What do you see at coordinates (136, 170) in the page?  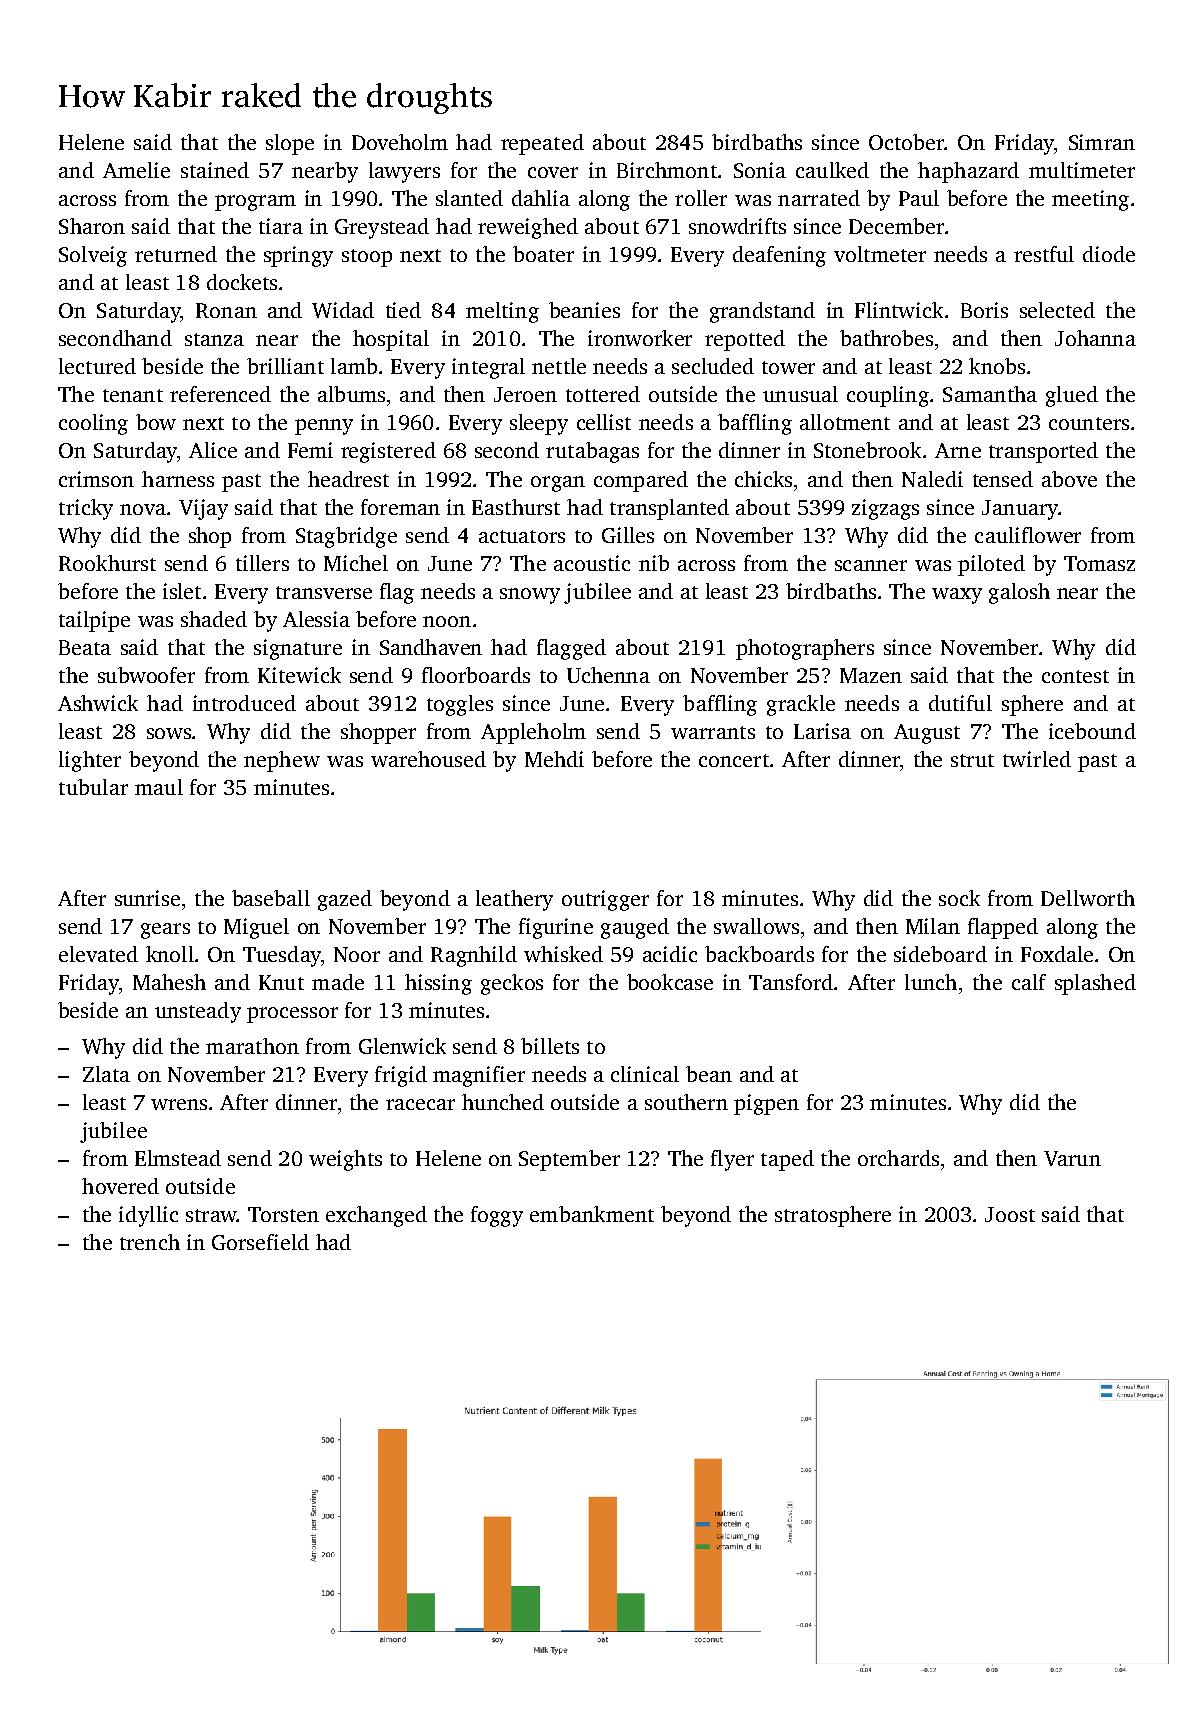 I see `Amelie` at bounding box center [136, 170].
